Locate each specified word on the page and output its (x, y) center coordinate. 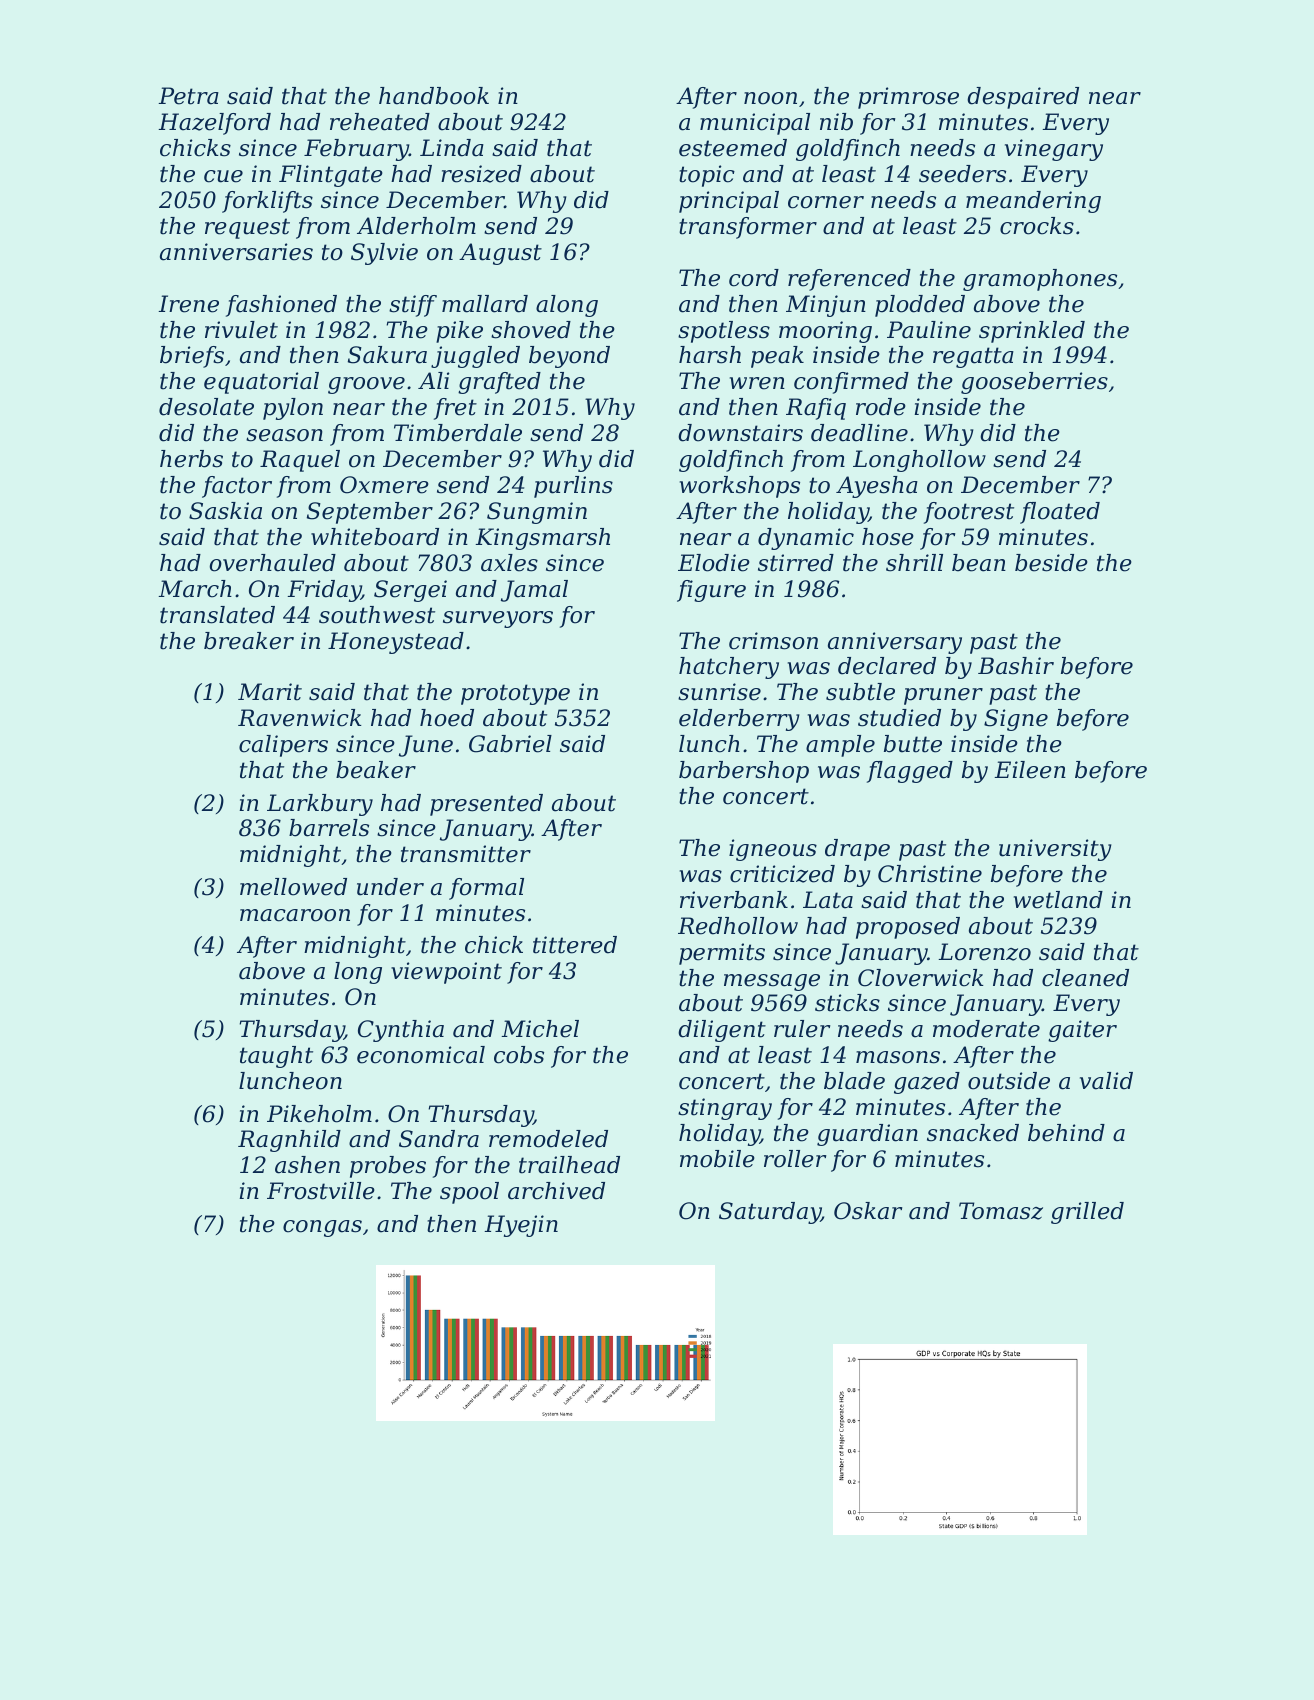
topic (707, 176)
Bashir (1016, 666)
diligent (722, 1031)
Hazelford (214, 124)
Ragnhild (289, 1141)
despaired (1023, 98)
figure (711, 591)
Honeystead (396, 643)
